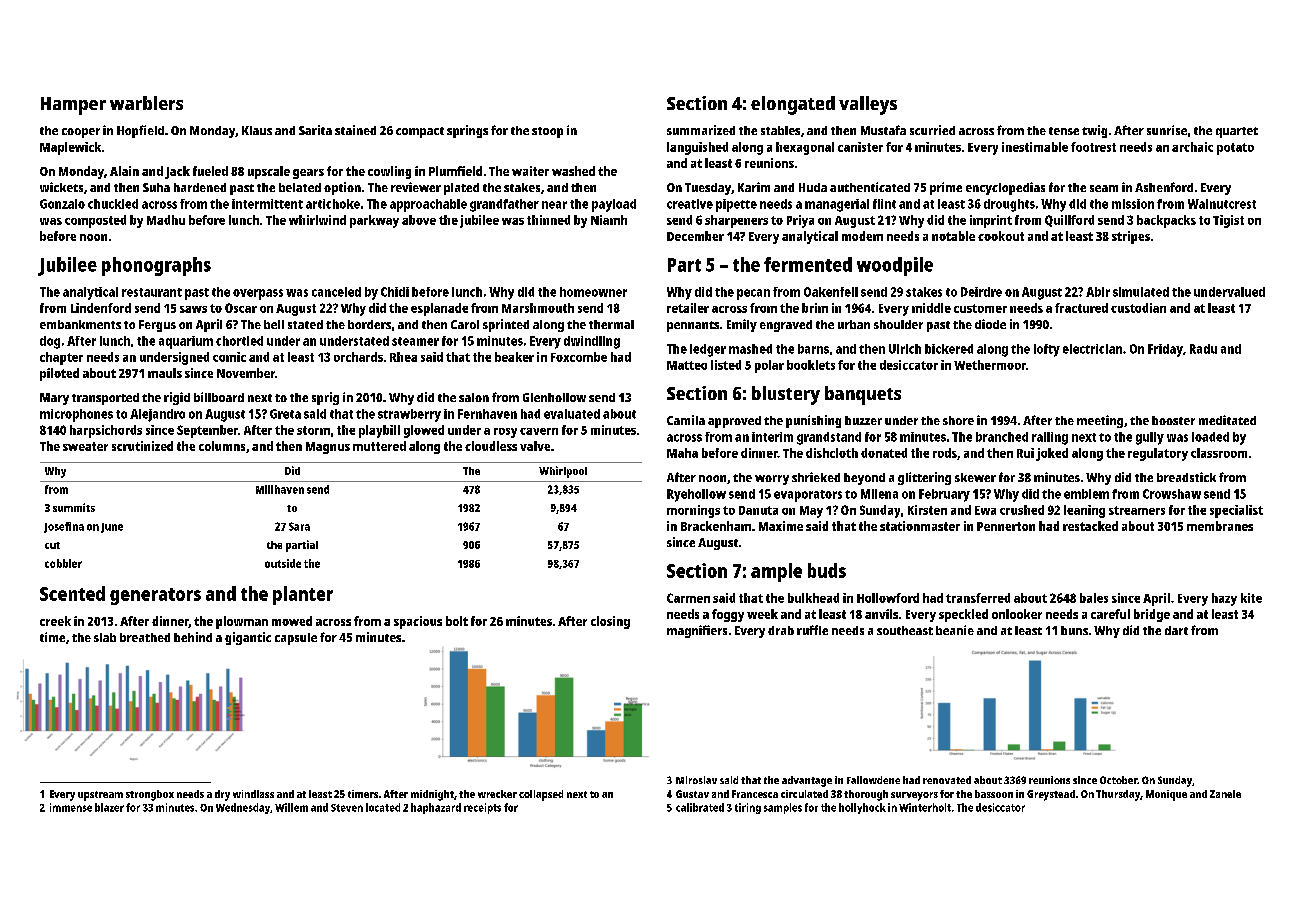 The width and height of the screenshot is (1308, 924). I want to click on slab, so click(105, 637).
